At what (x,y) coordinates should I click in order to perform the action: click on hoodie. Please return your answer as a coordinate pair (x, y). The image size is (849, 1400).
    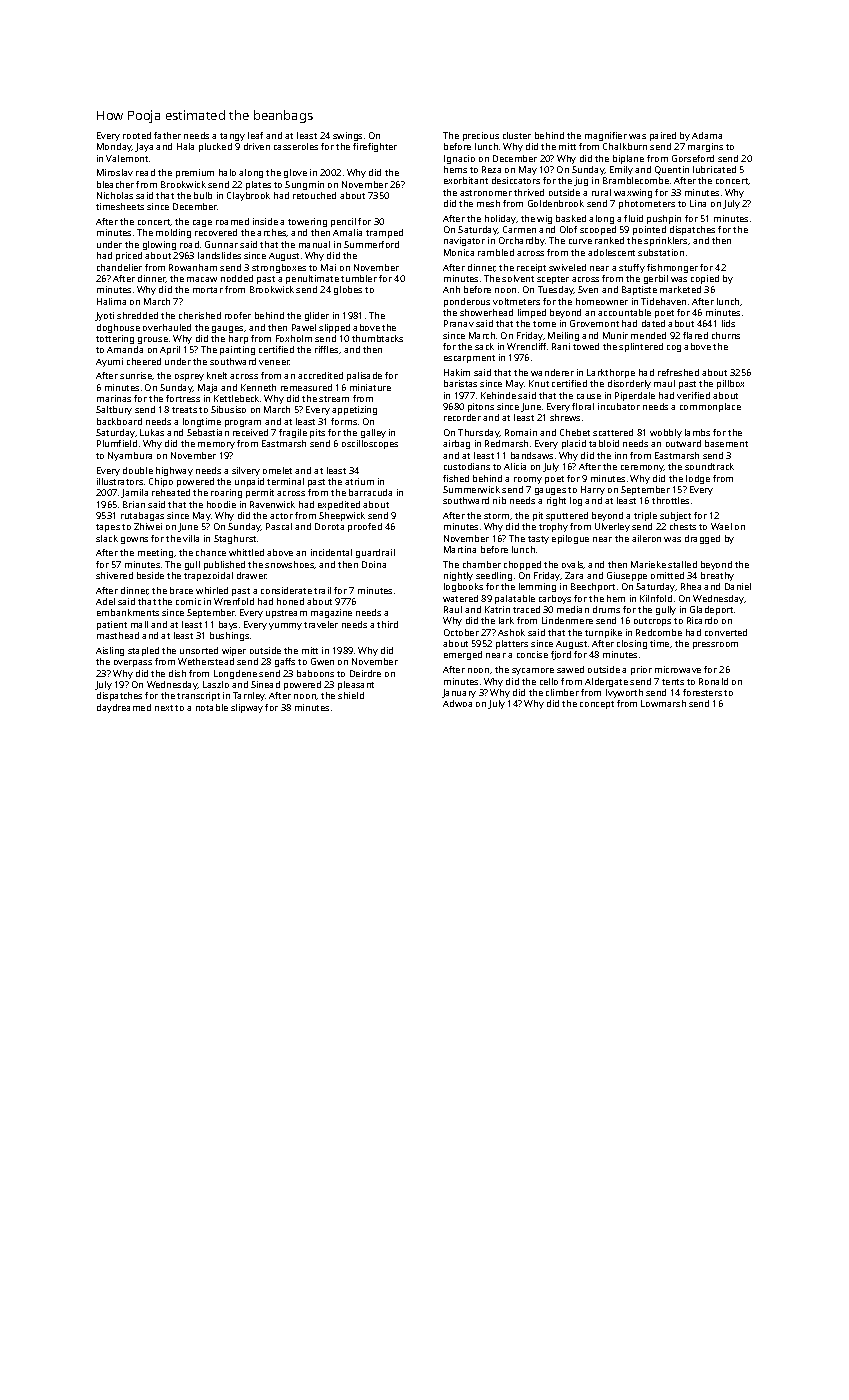
    Looking at the image, I should click on (221, 504).
